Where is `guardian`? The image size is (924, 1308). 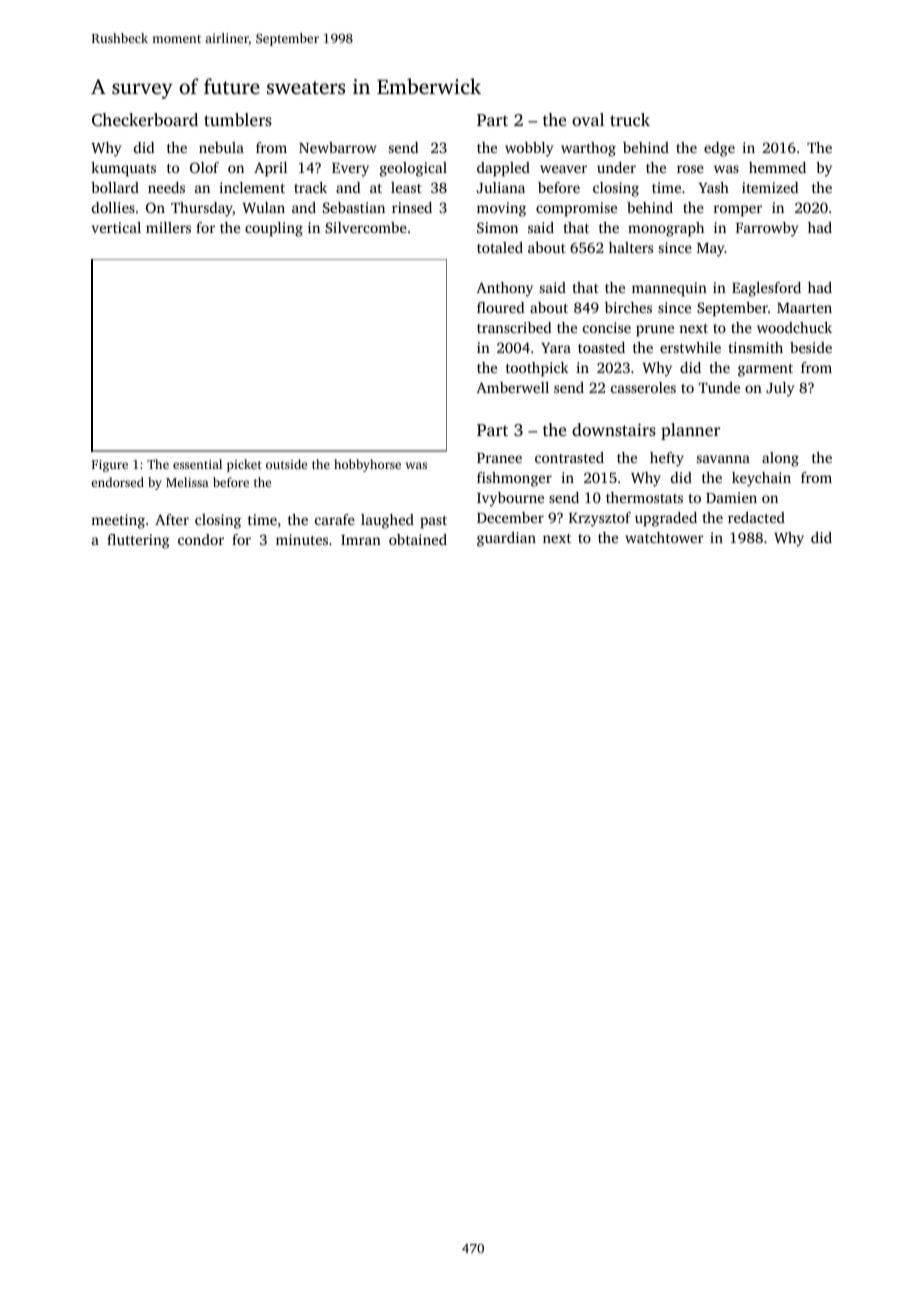 guardian is located at coordinates (506, 539).
